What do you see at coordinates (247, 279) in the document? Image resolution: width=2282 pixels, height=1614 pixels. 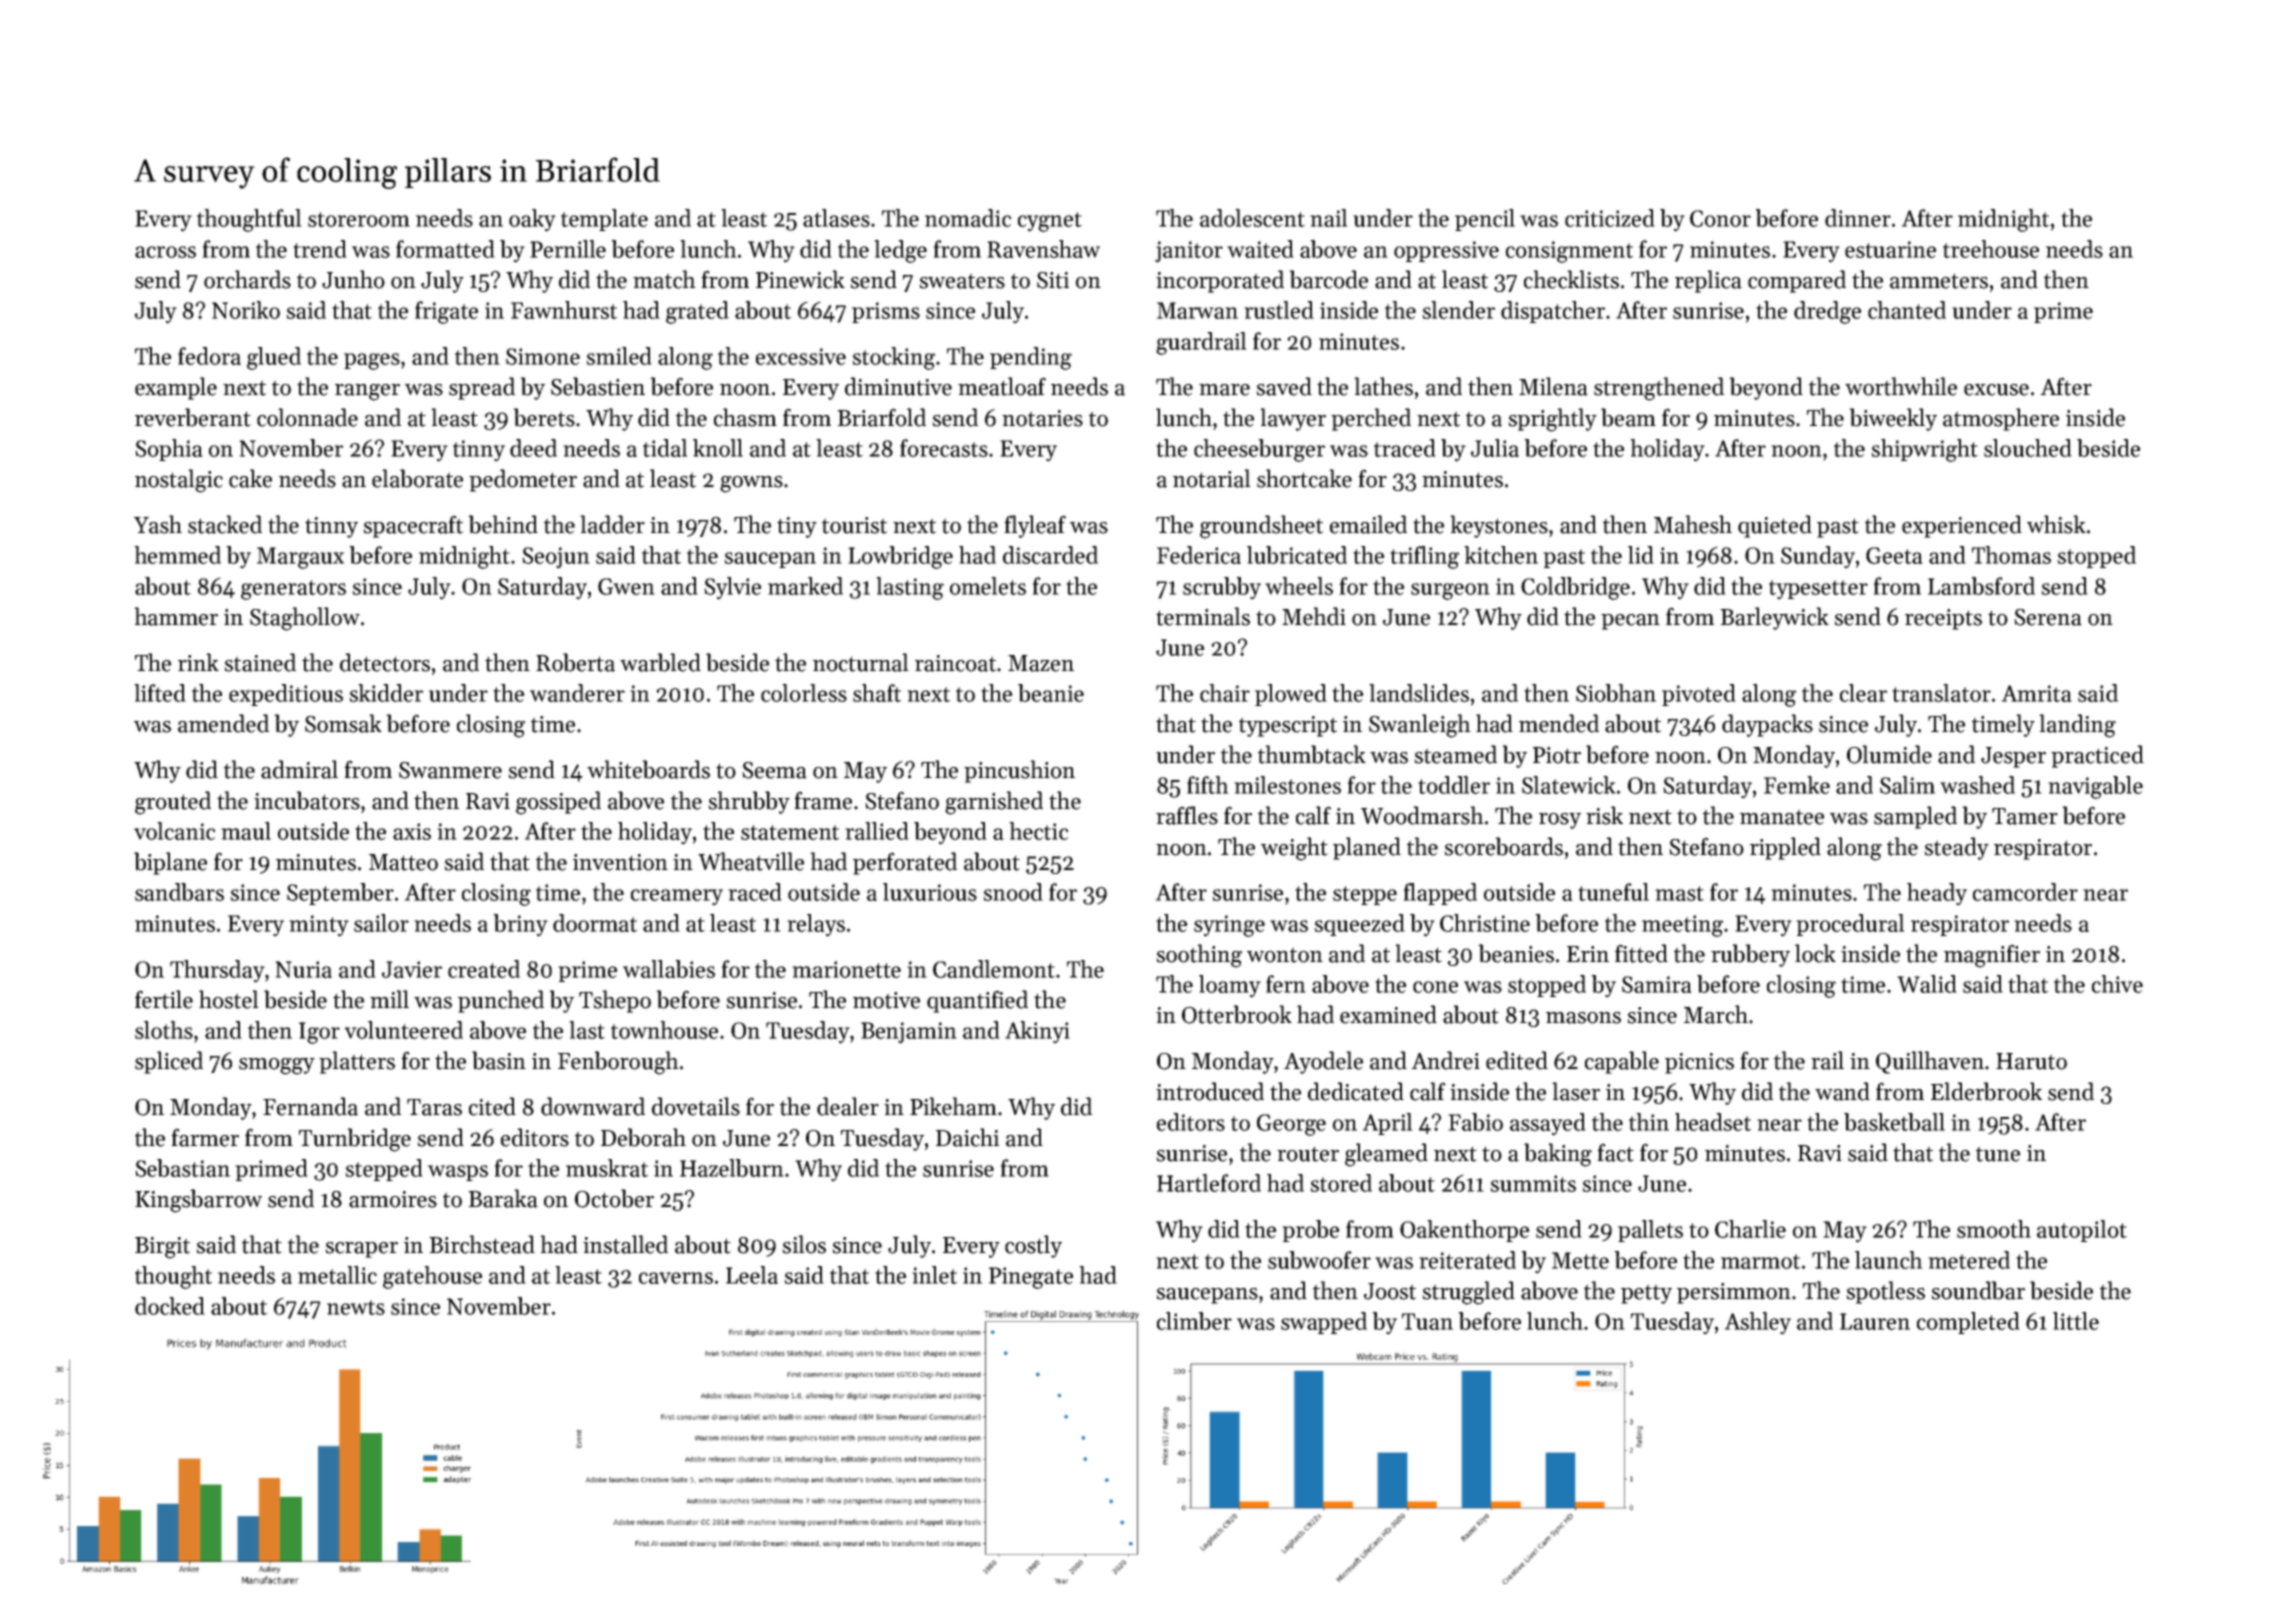 I see `orchards` at bounding box center [247, 279].
